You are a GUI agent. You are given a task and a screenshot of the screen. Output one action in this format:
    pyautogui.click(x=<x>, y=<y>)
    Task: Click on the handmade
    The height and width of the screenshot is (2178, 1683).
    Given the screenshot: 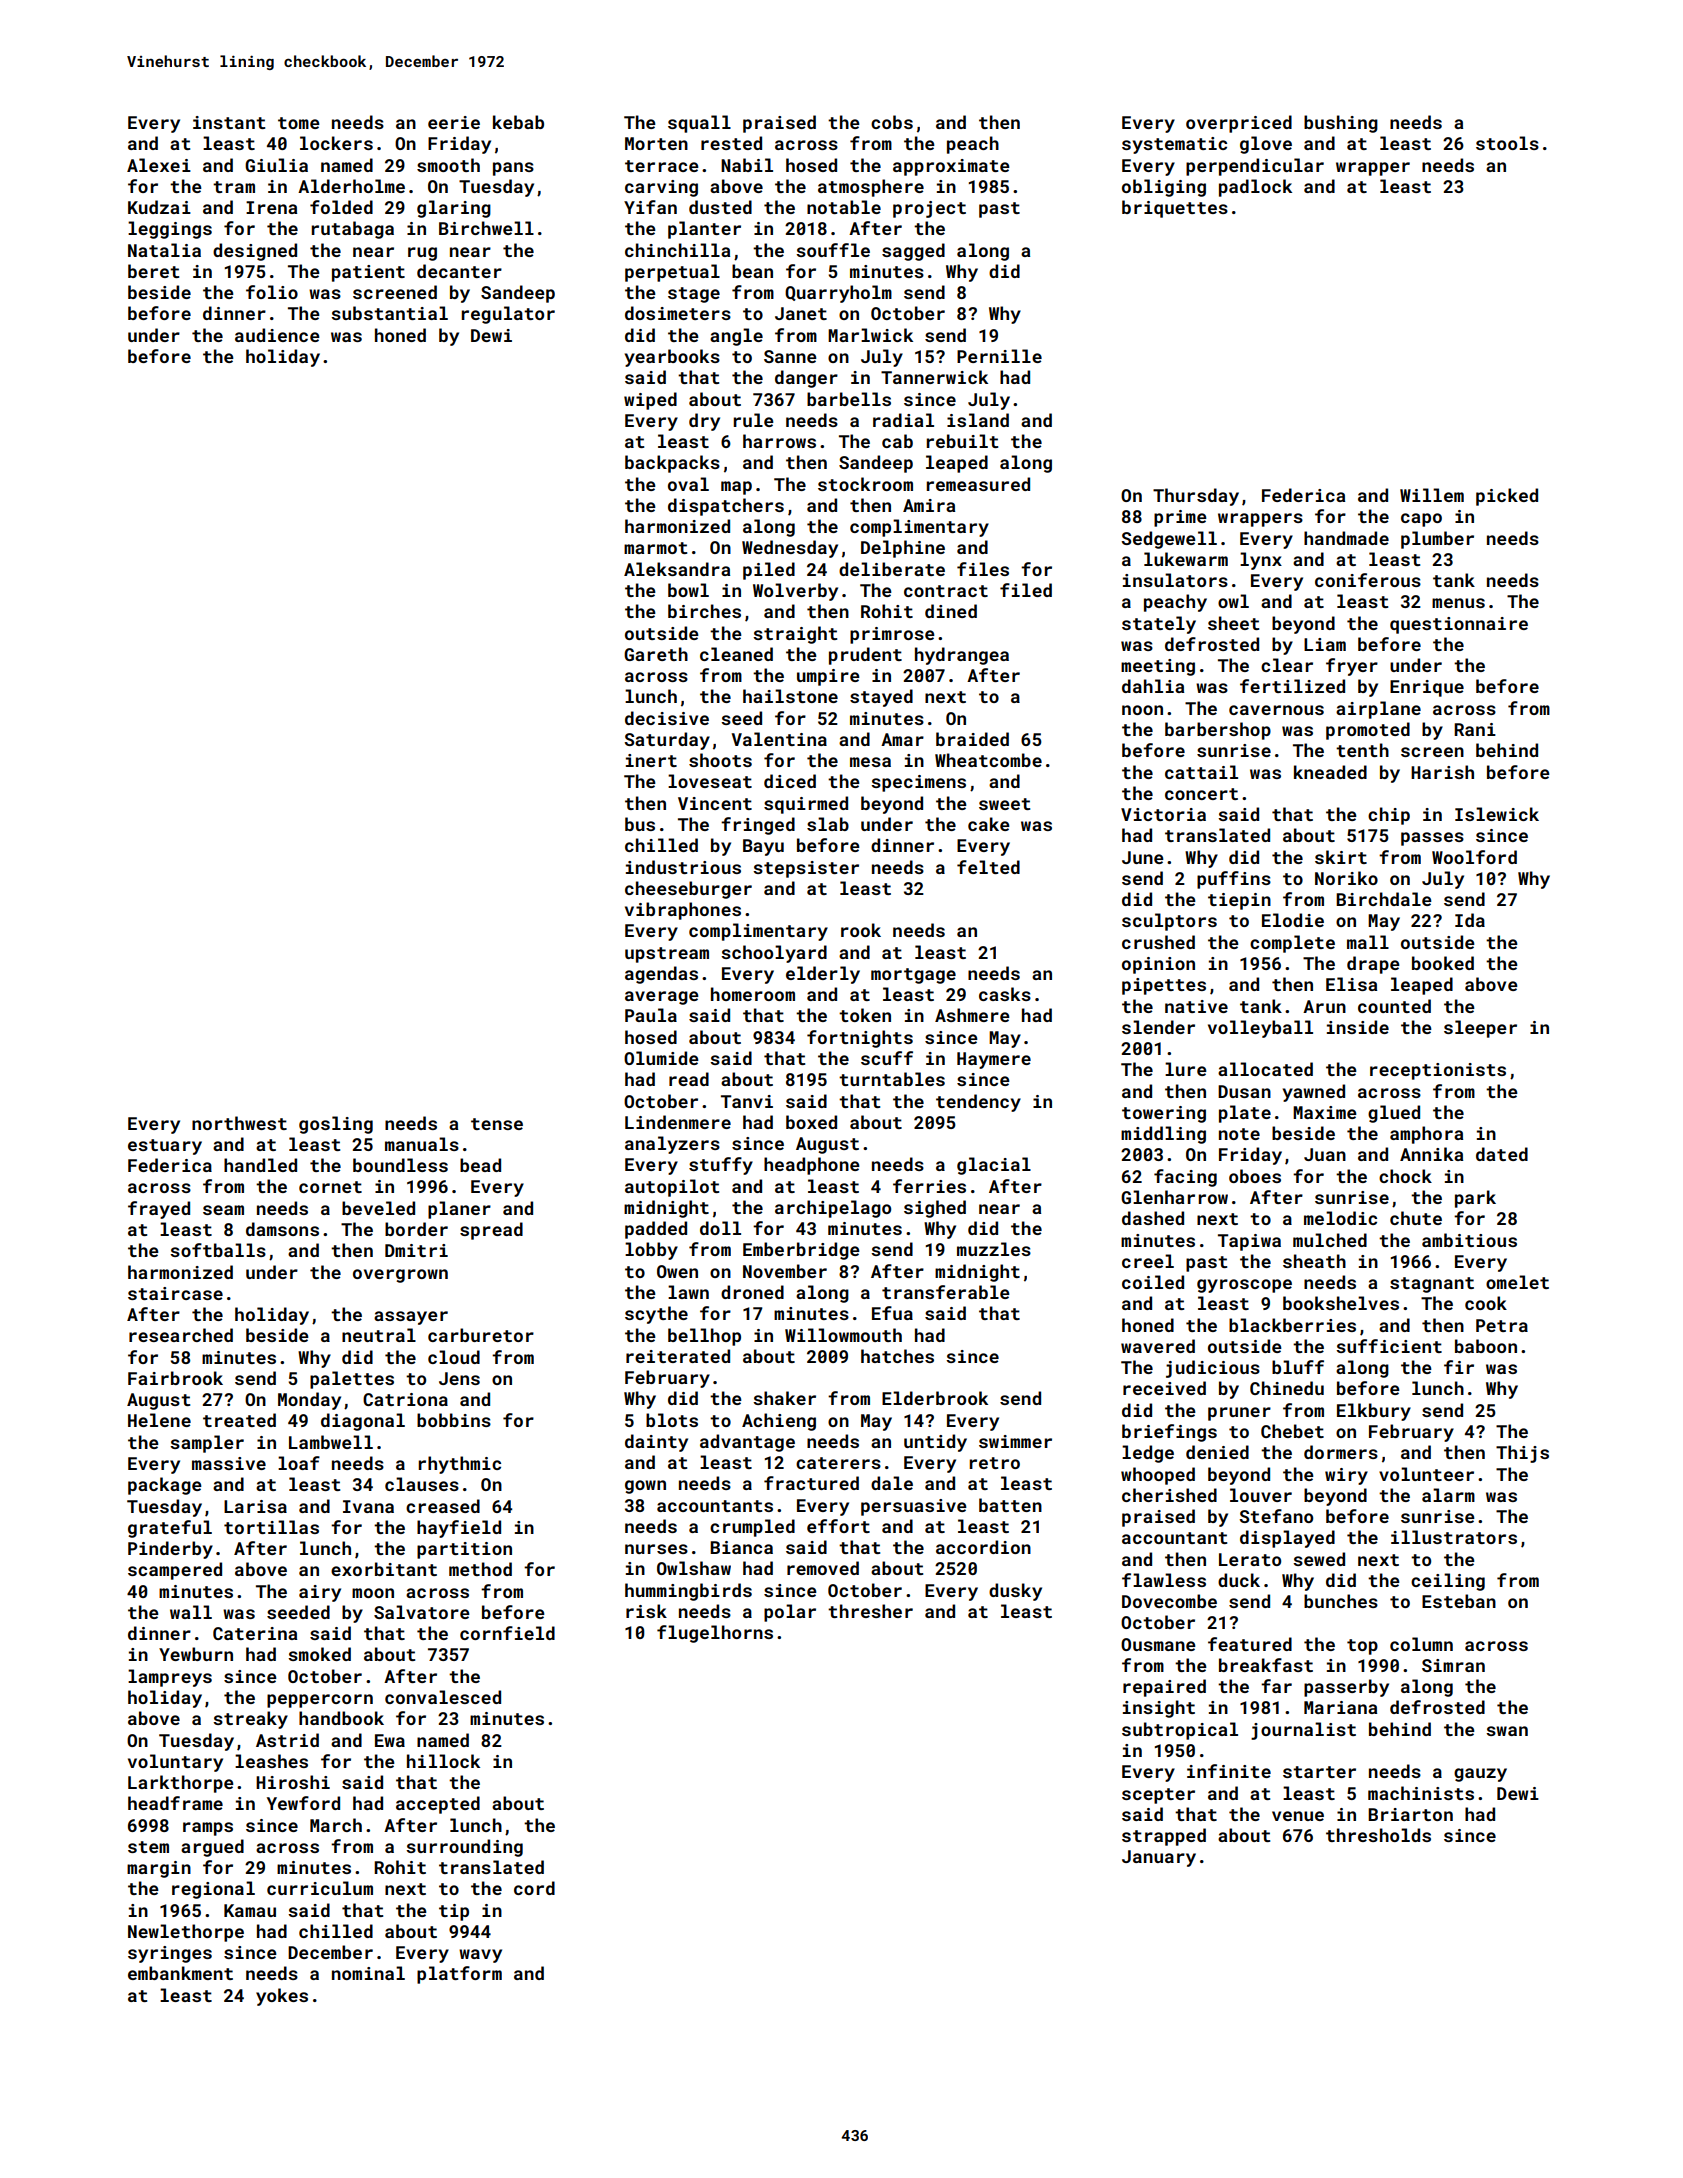 What is the action you would take?
    pyautogui.click(x=1346, y=538)
